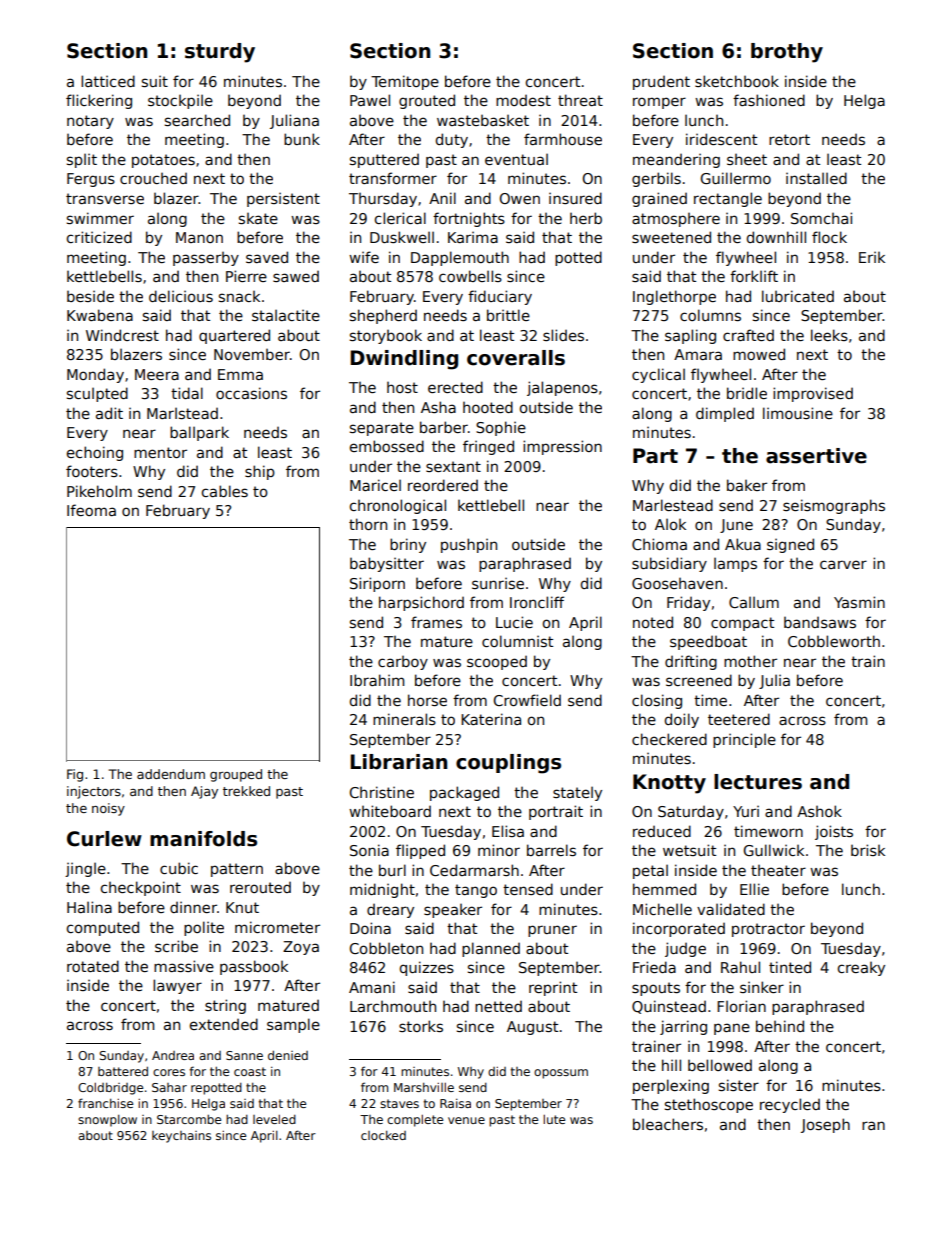 This screenshot has height=1233, width=952. What do you see at coordinates (107, 1121) in the screenshot?
I see `snowplow` at bounding box center [107, 1121].
